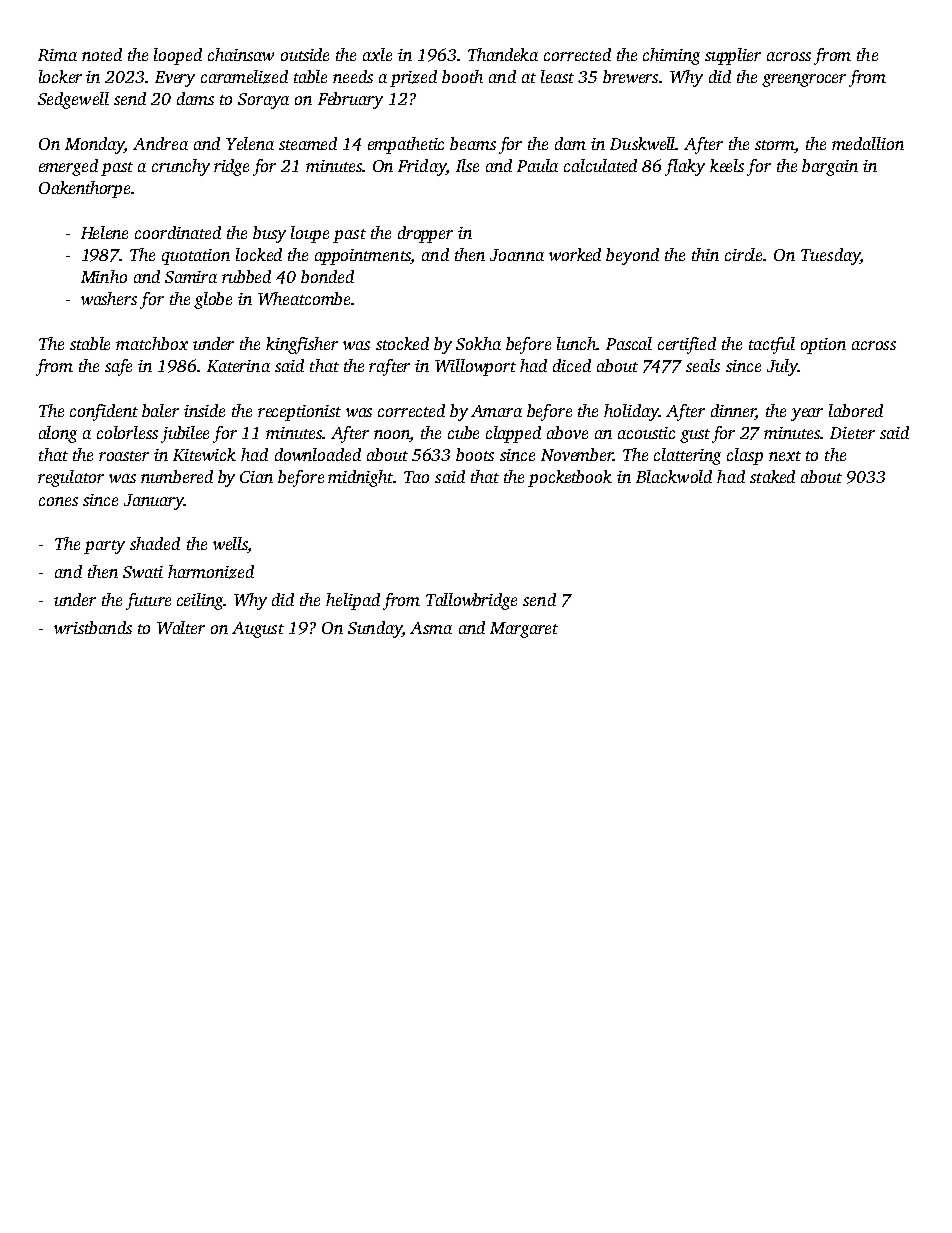 The image size is (952, 1233). Describe the element at coordinates (575, 254) in the screenshot. I see `worked` at that location.
